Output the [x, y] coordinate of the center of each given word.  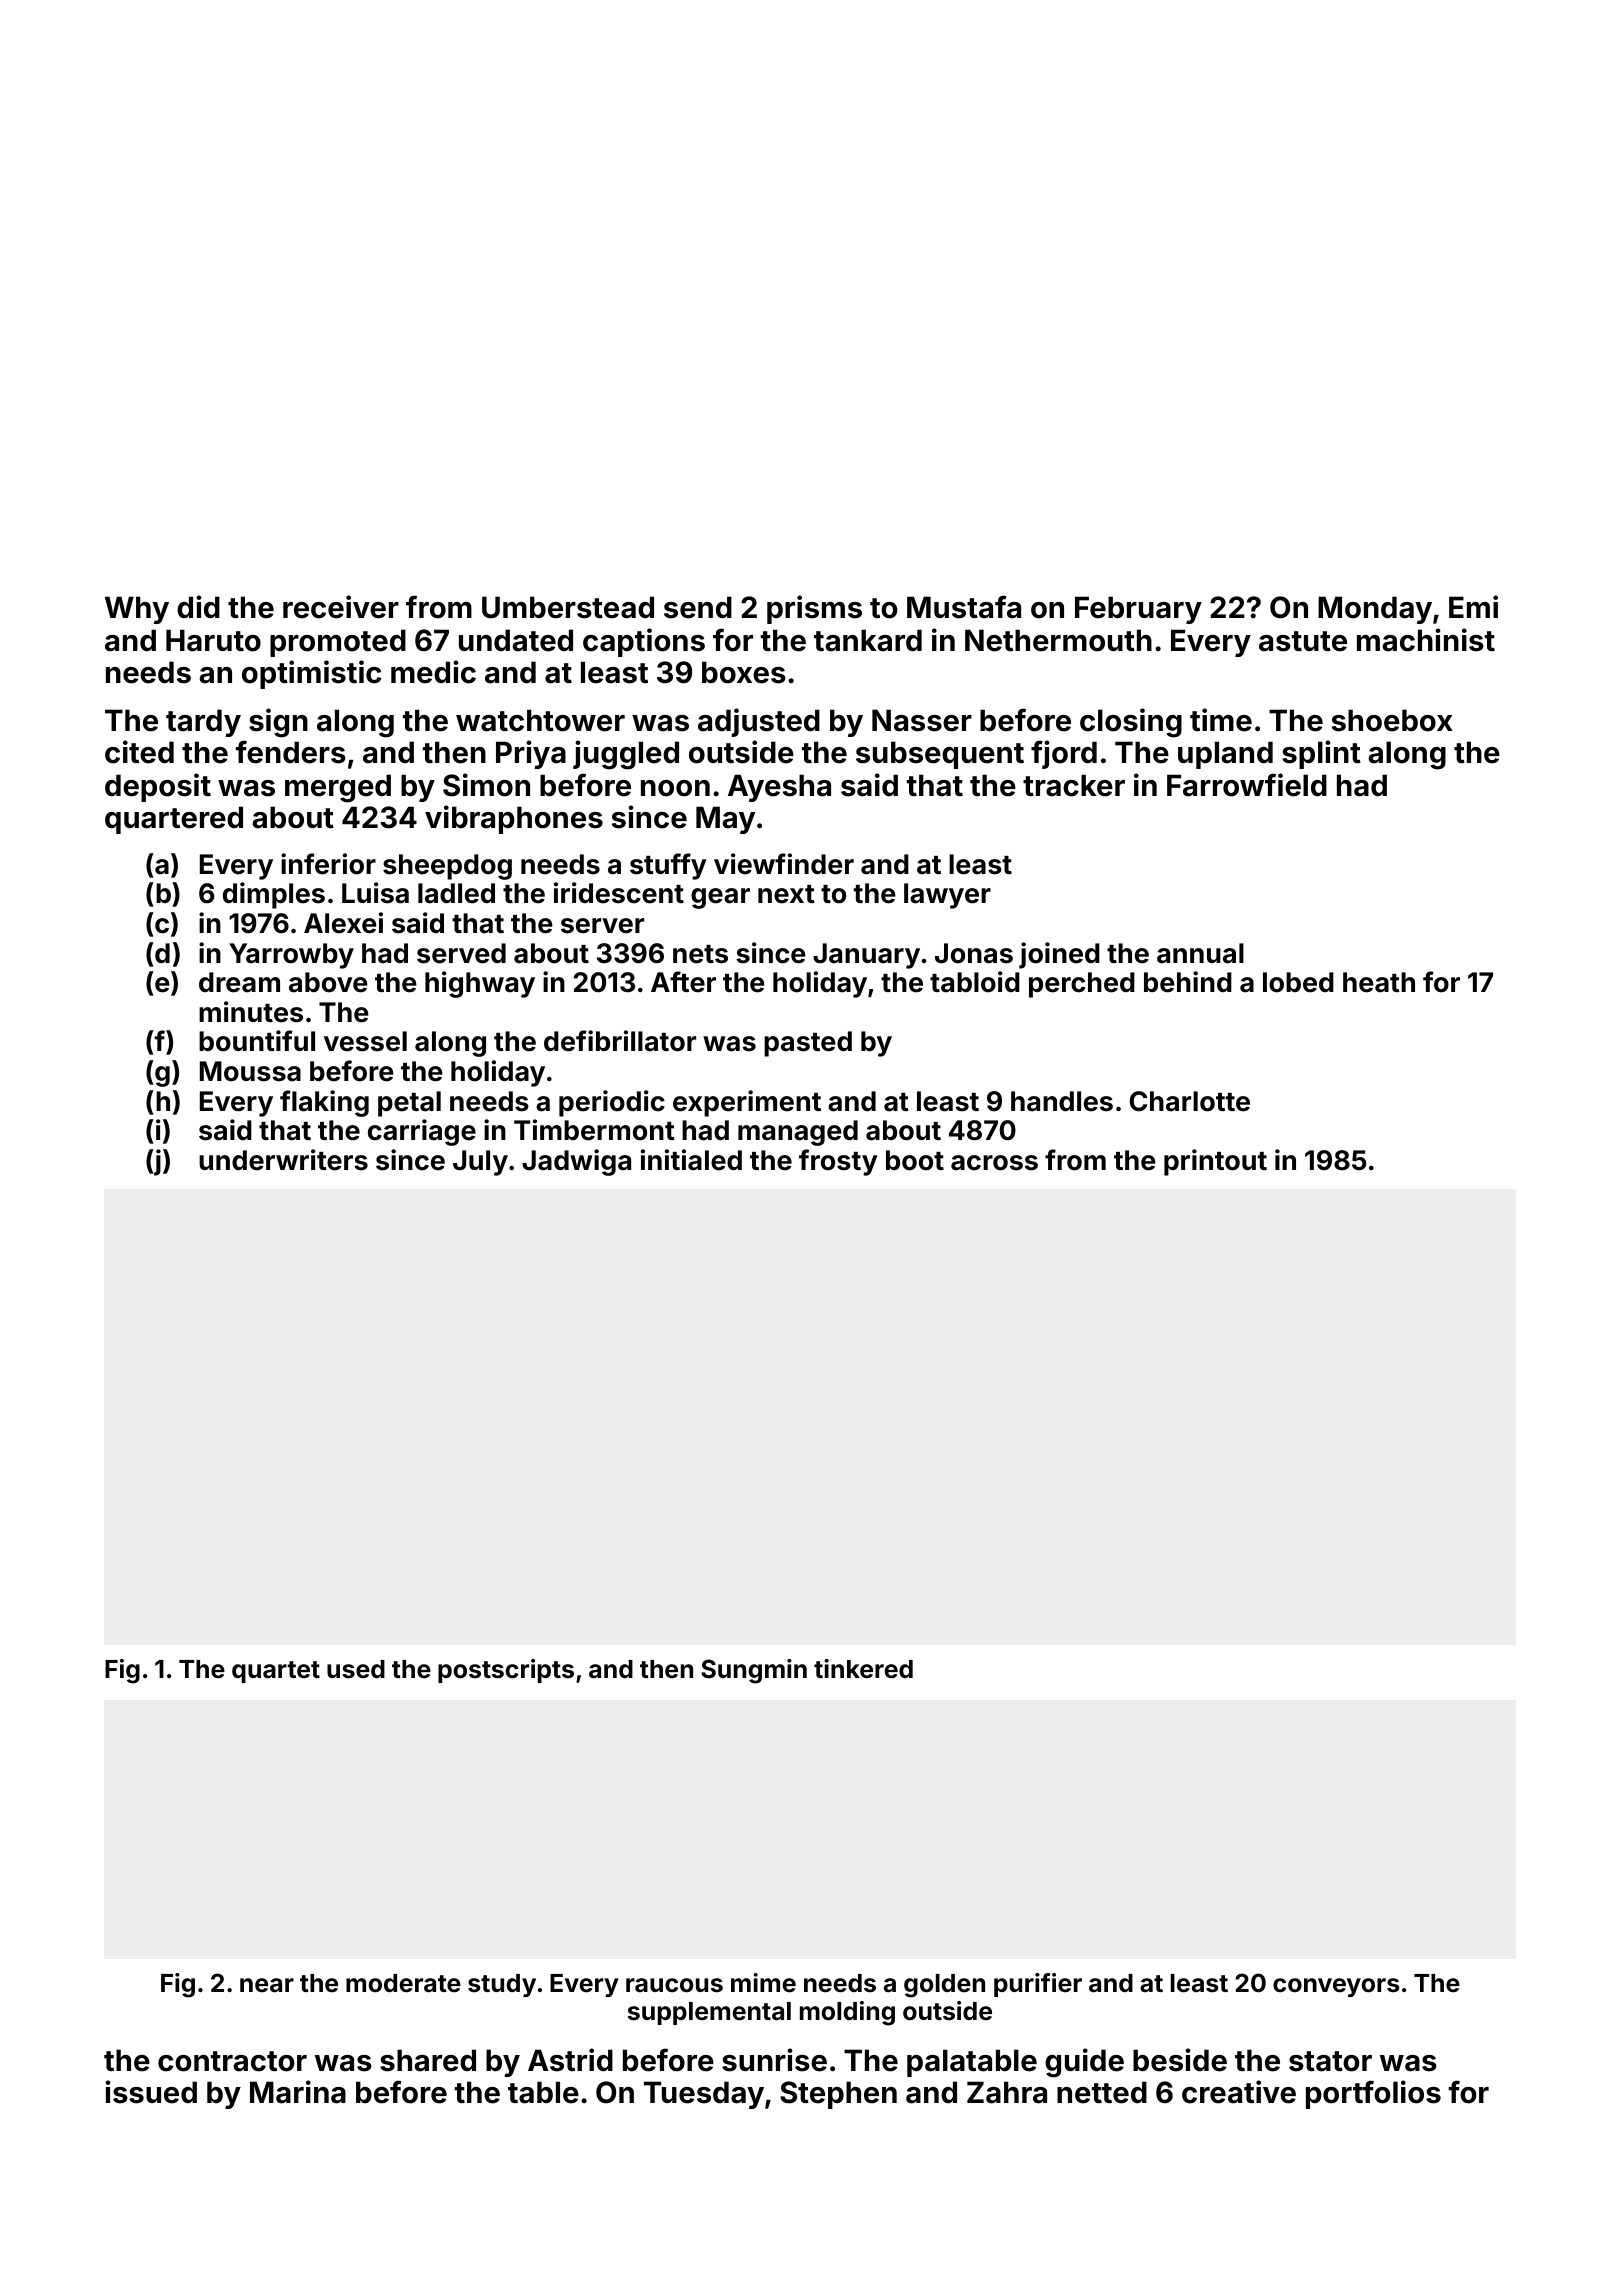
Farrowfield [1247, 785]
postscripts [506, 1671]
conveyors [1336, 1987]
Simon [486, 785]
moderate [403, 1983]
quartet [276, 1672]
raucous [674, 1985]
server [602, 926]
